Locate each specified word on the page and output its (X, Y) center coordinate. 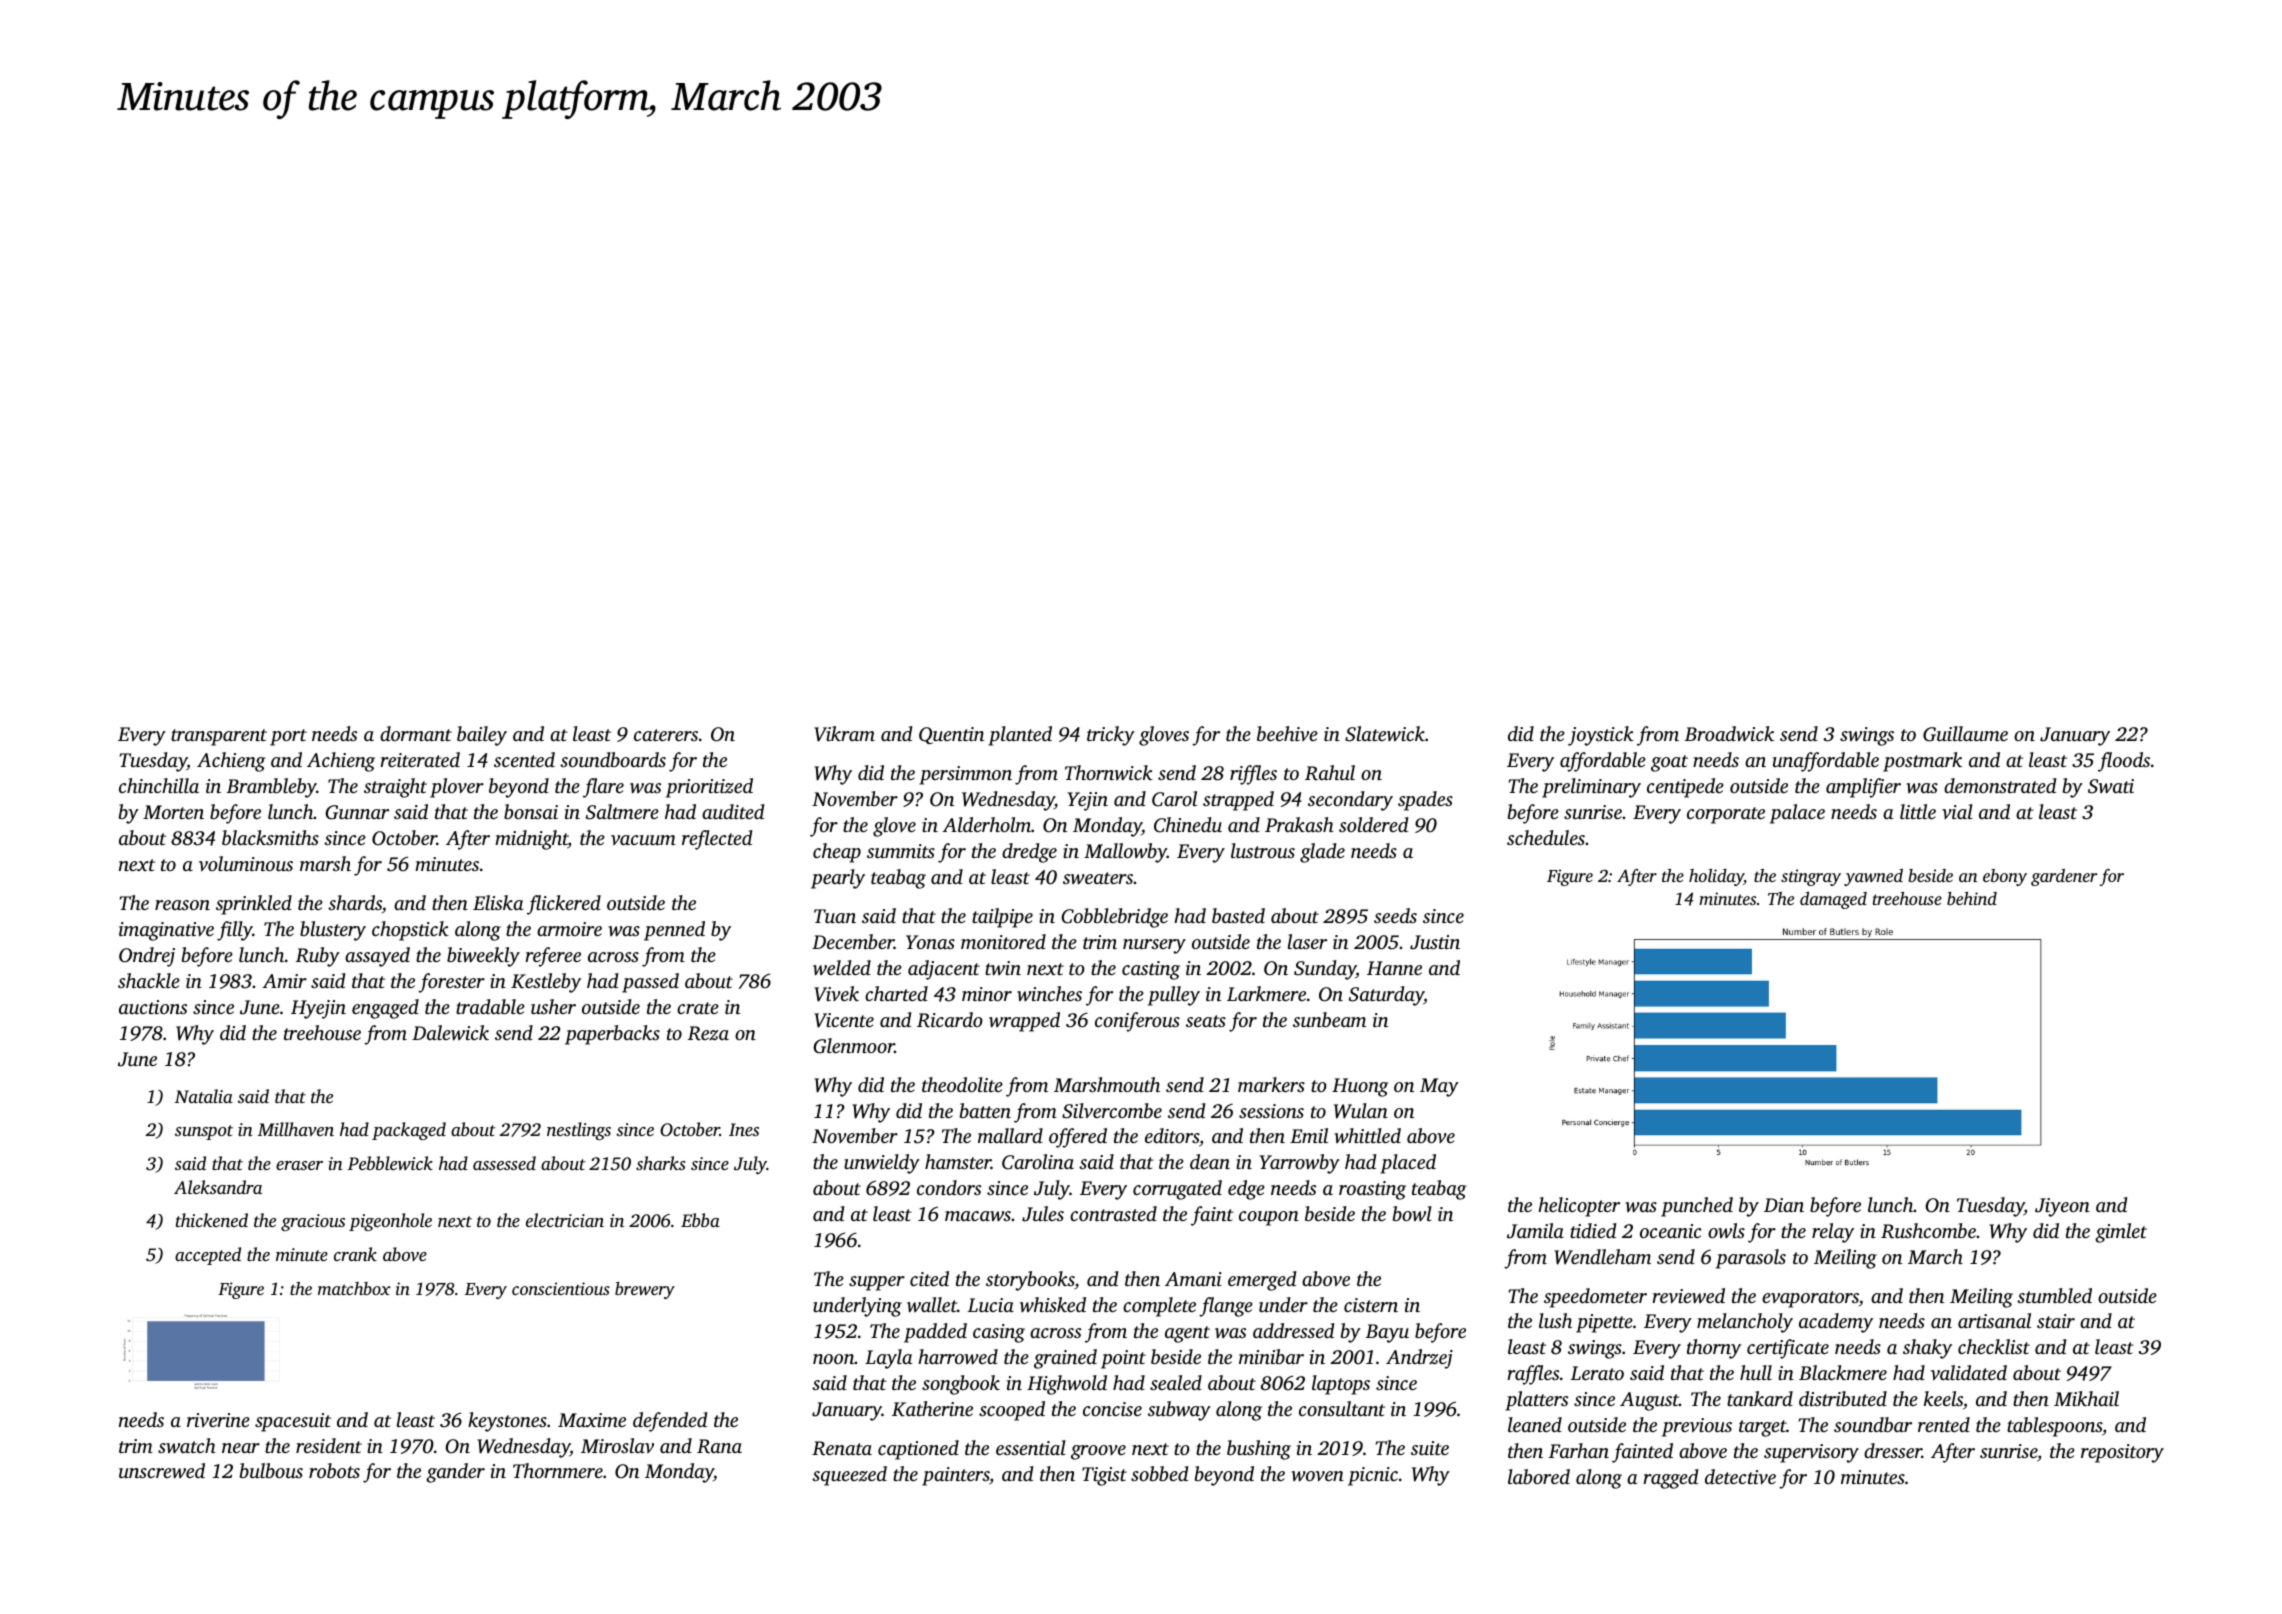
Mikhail (2086, 1398)
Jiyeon (2062, 1207)
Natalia (204, 1096)
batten (985, 1110)
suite (1430, 1448)
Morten (173, 812)
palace (1797, 814)
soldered (1374, 824)
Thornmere (558, 1470)
